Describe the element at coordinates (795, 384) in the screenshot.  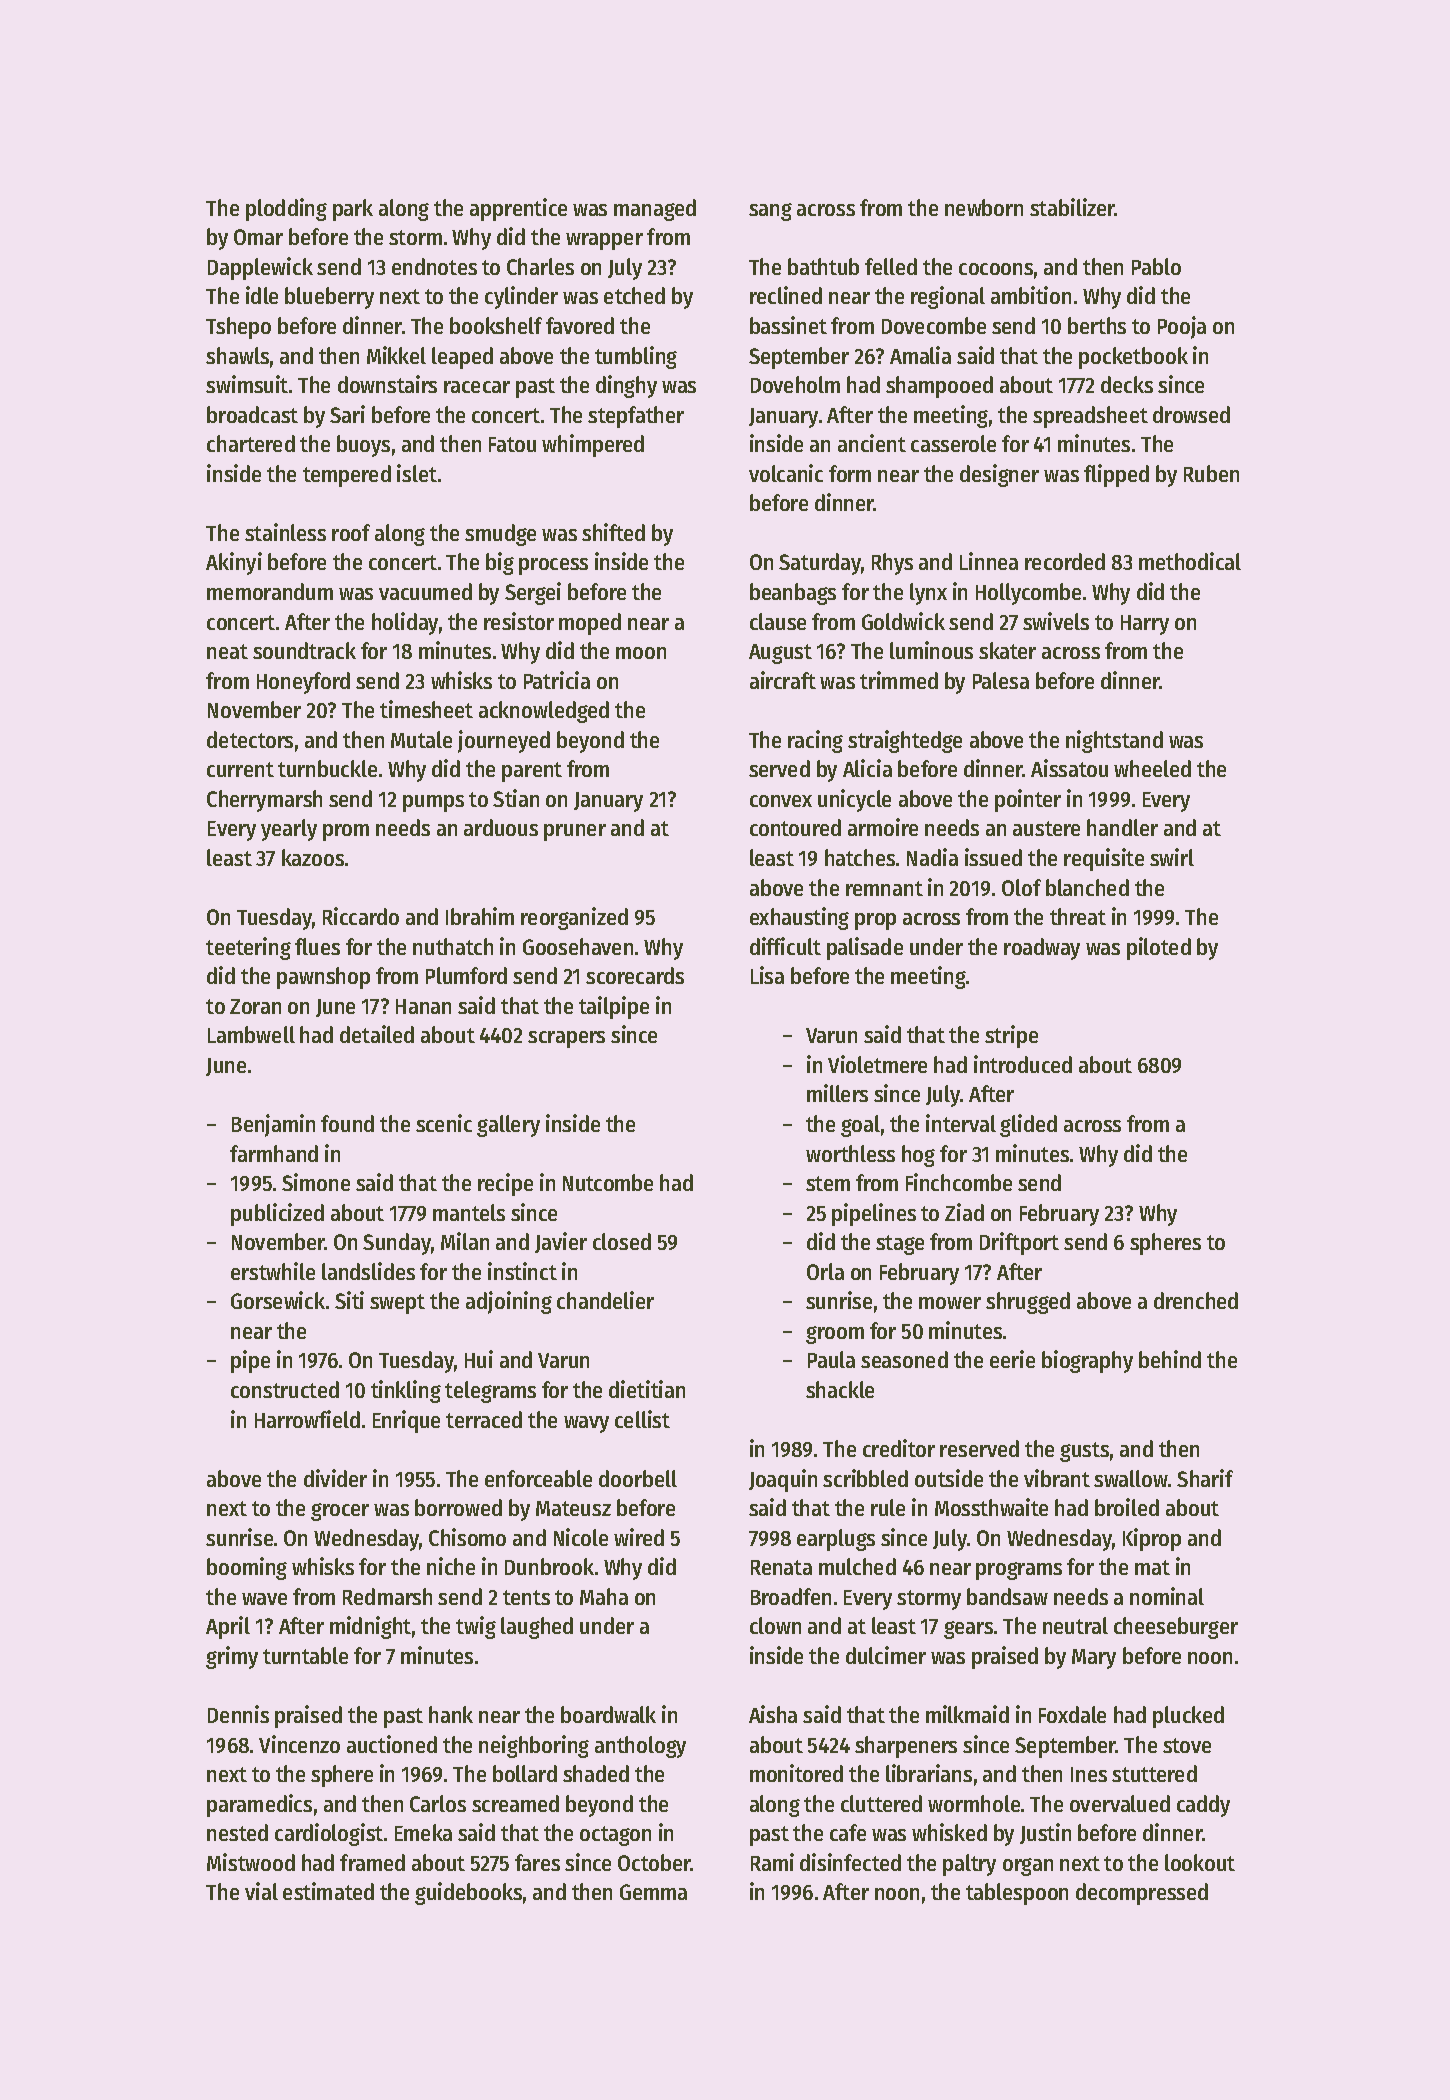
I see `Doveholm` at that location.
